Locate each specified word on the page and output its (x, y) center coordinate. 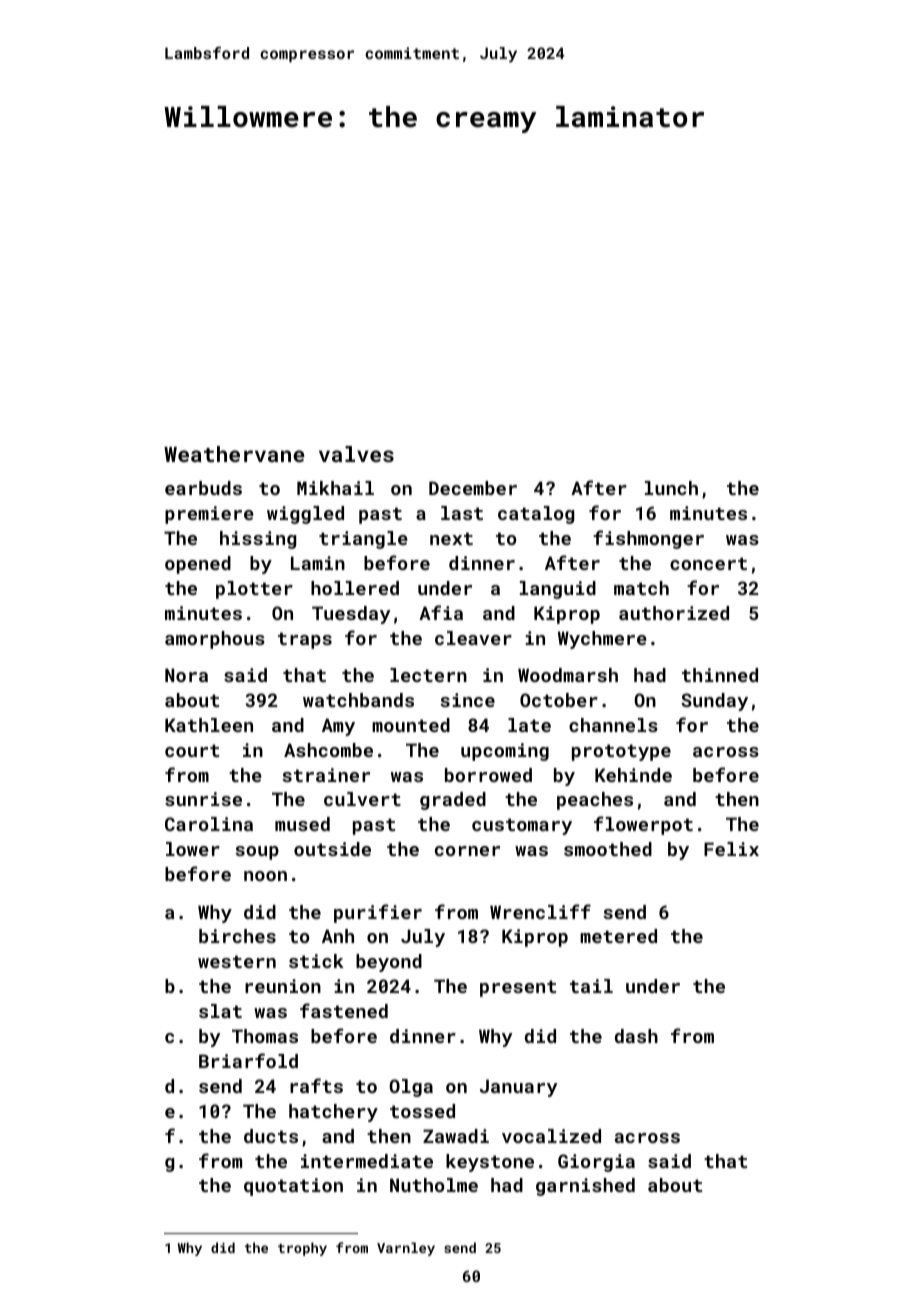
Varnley (406, 1249)
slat (220, 1011)
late (529, 725)
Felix (731, 849)
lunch (671, 488)
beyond (389, 963)
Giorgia (596, 1163)
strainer (326, 775)
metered (618, 936)
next (451, 538)
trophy (302, 1249)
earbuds (203, 488)
